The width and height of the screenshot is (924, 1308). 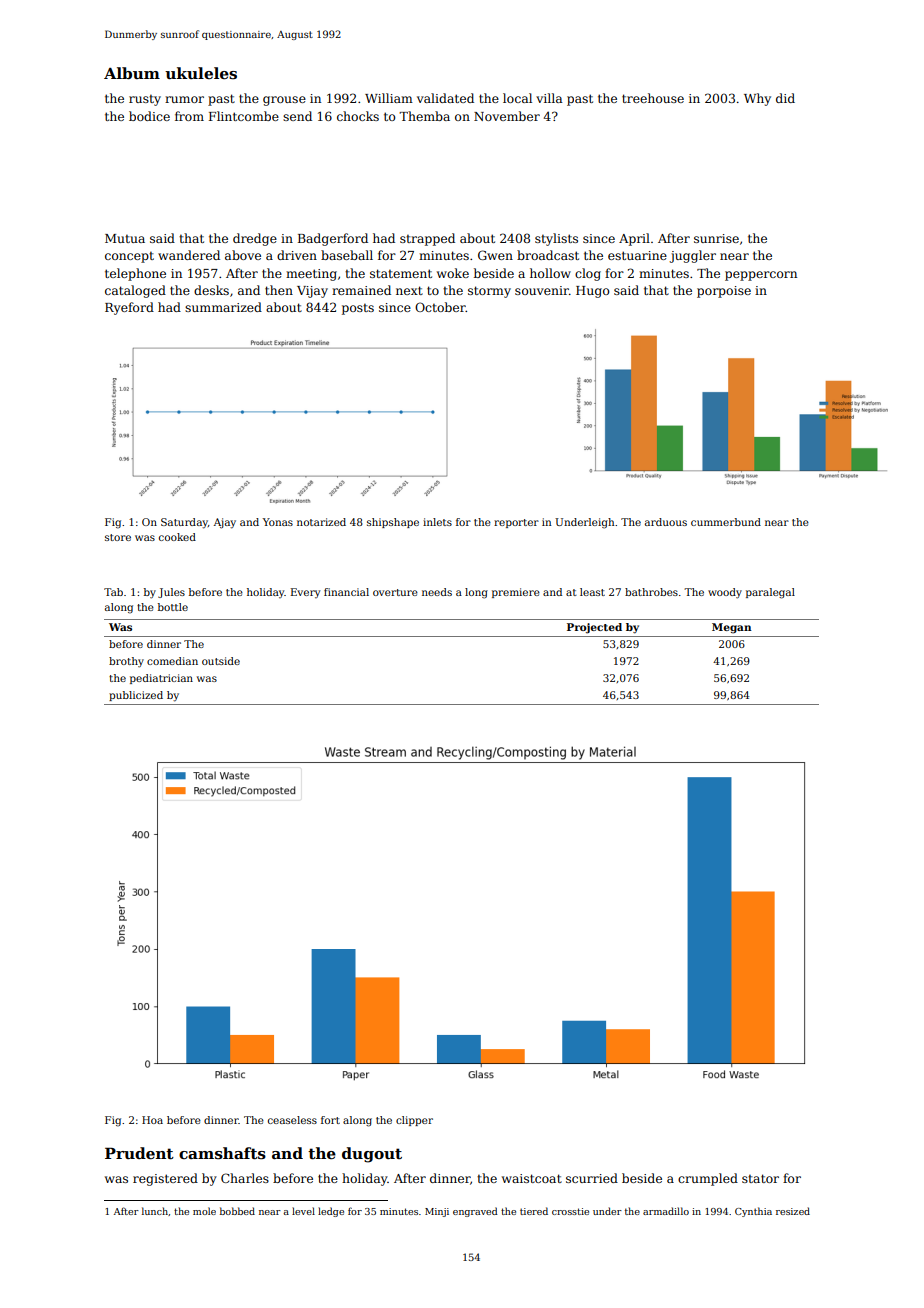 What do you see at coordinates (152, 1120) in the screenshot?
I see `Hoa` at bounding box center [152, 1120].
